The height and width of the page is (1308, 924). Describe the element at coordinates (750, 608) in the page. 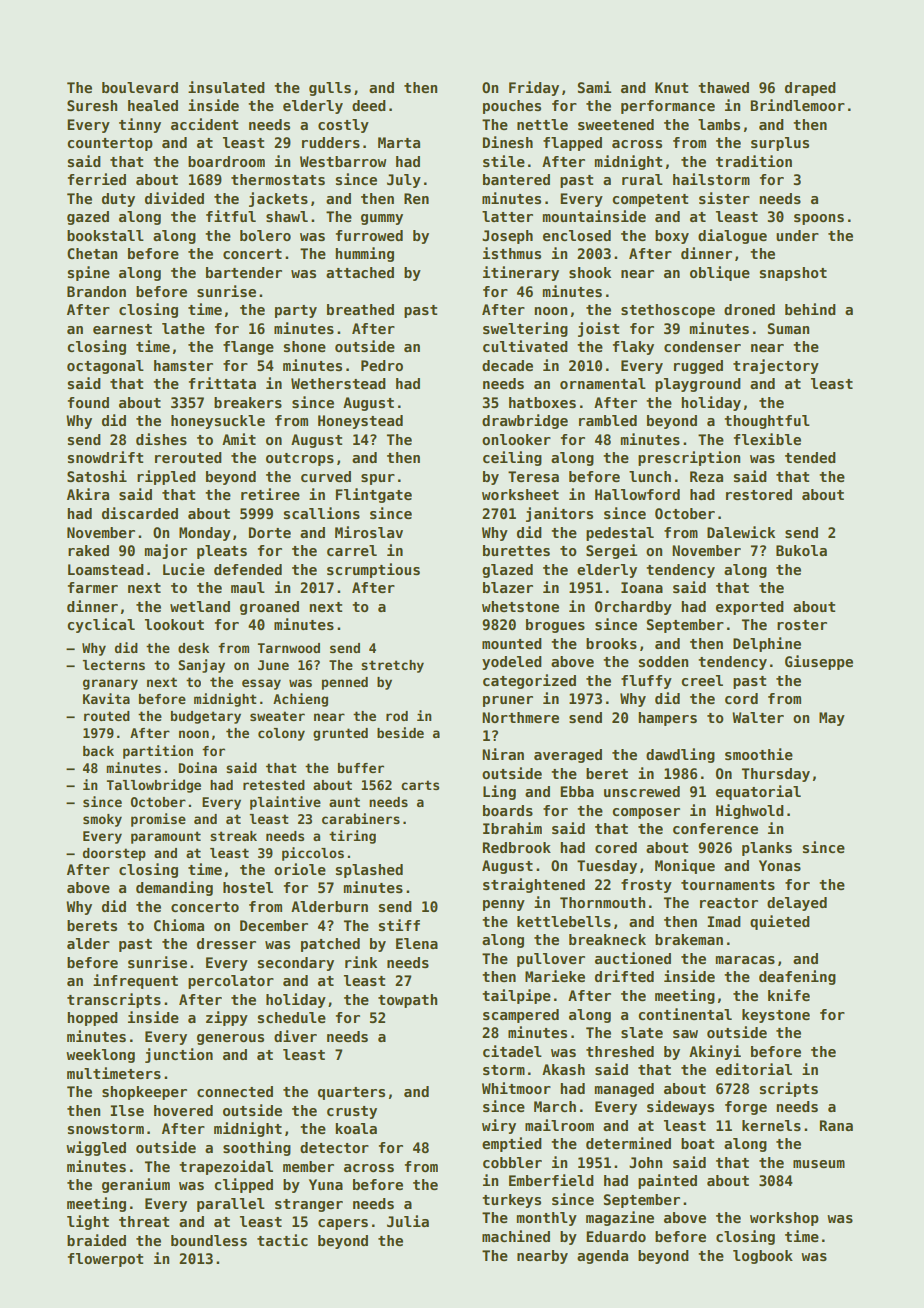

I see `exported` at that location.
